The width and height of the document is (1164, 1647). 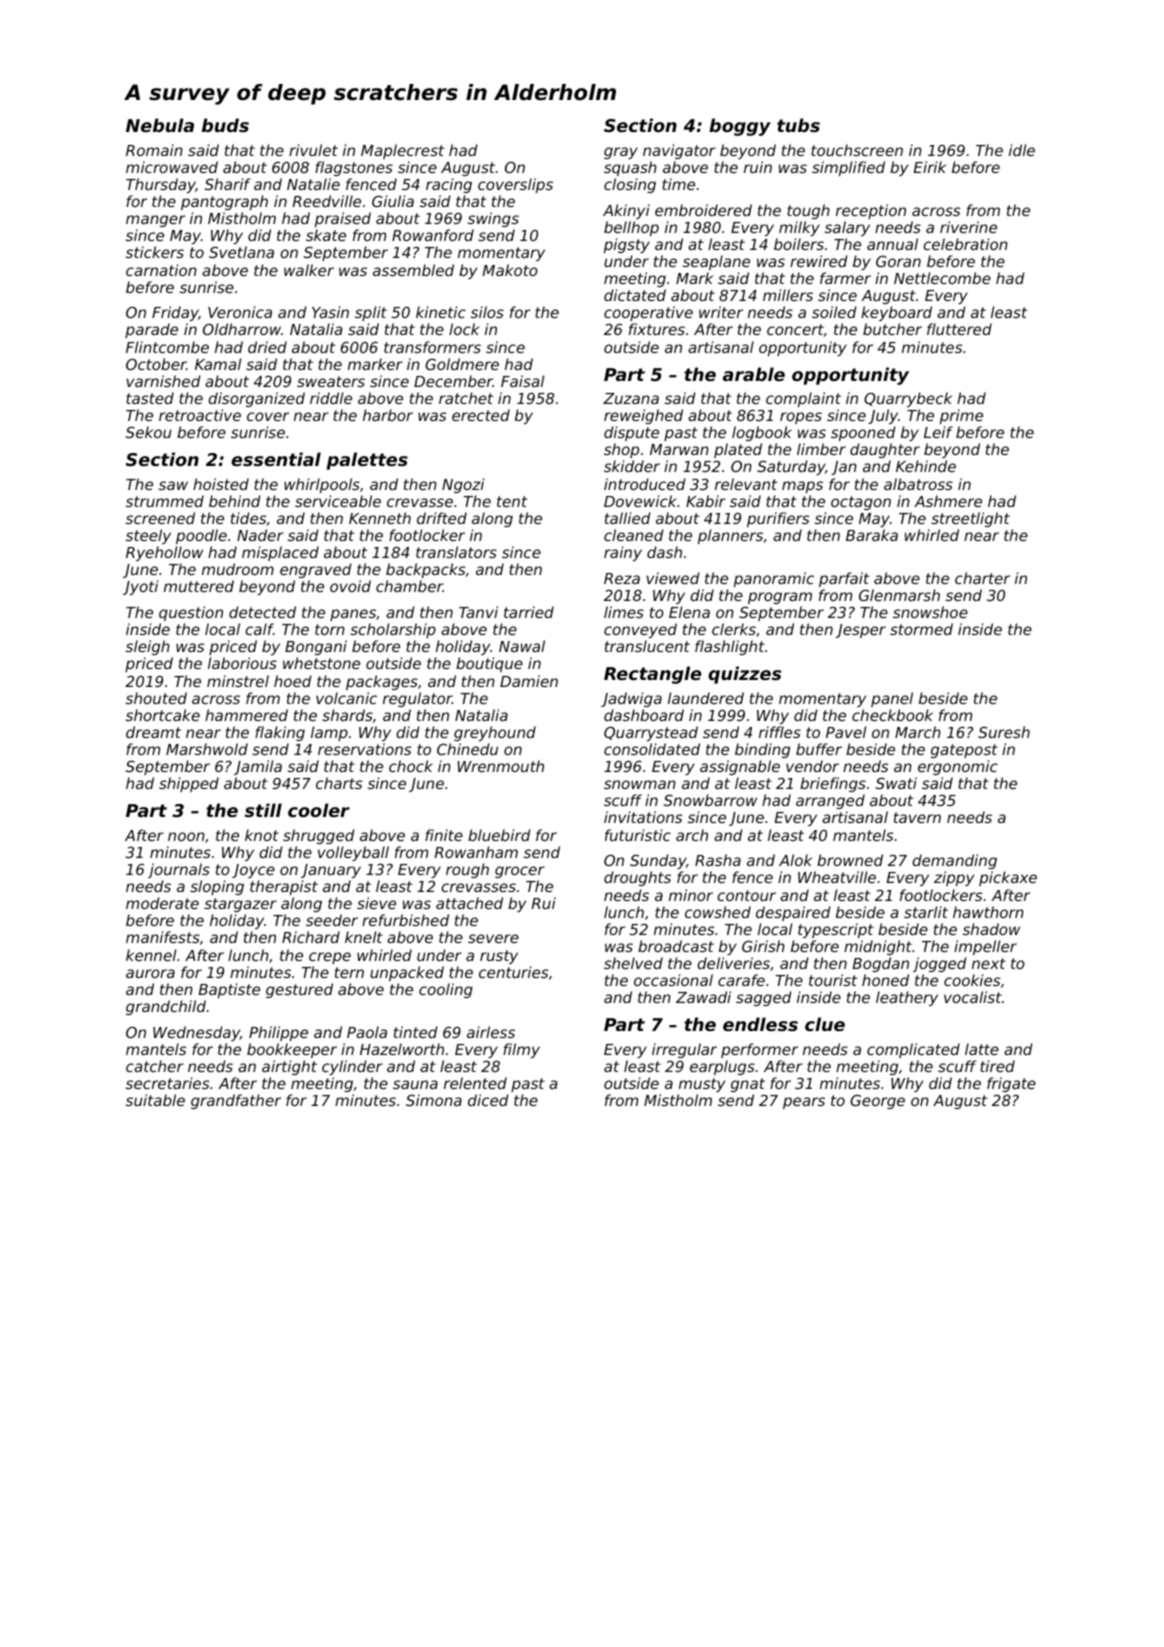 What do you see at coordinates (621, 153) in the document?
I see `gray` at bounding box center [621, 153].
